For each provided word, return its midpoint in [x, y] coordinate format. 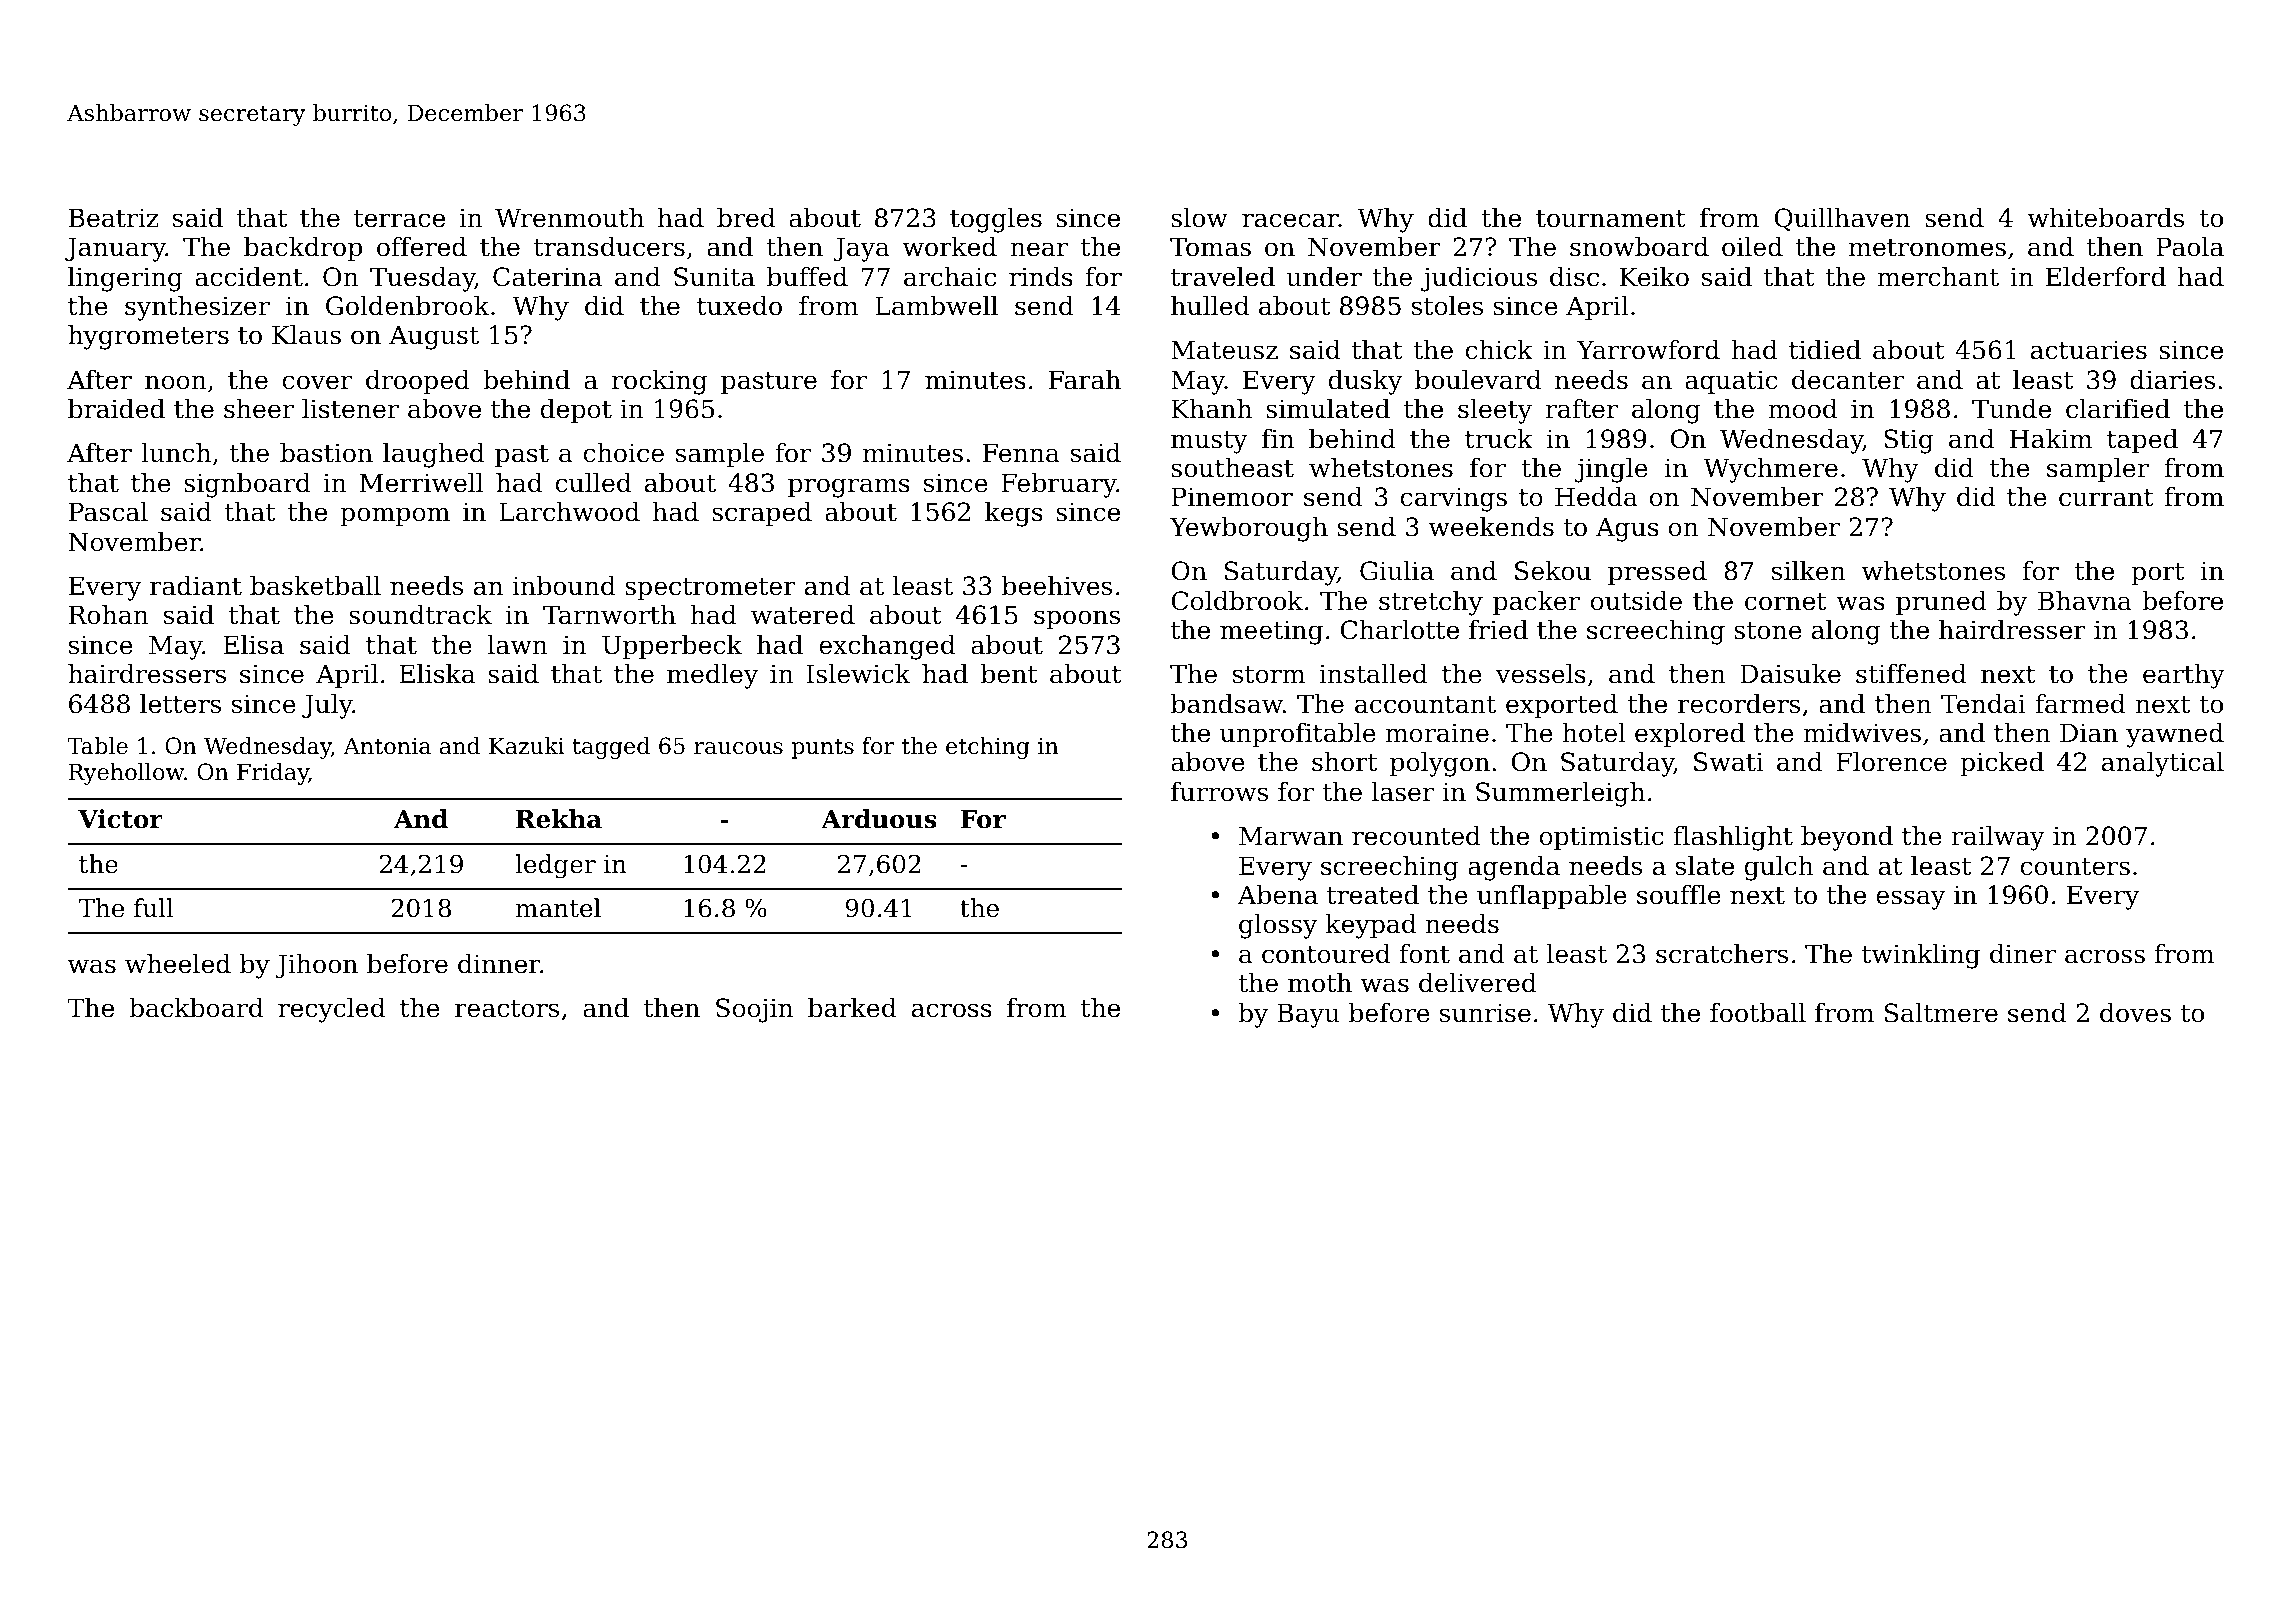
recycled [331, 1010]
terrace [399, 219]
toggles [996, 220]
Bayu [1308, 1015]
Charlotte [1400, 630]
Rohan [109, 615]
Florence [1891, 762]
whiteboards [2106, 218]
